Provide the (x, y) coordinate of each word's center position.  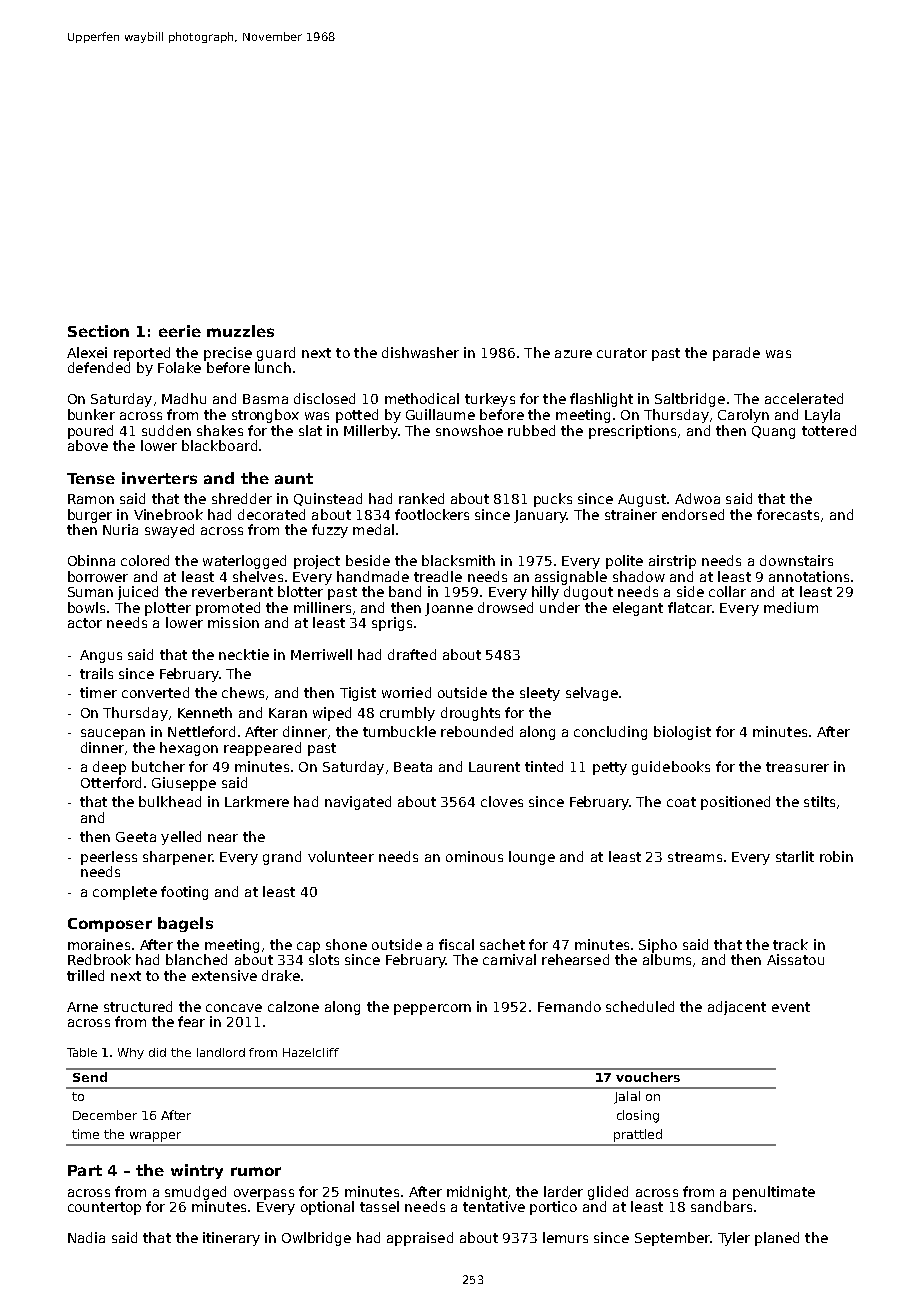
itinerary (231, 1239)
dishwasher (420, 352)
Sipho (658, 946)
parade (736, 354)
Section (98, 331)
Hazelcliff (311, 1052)
